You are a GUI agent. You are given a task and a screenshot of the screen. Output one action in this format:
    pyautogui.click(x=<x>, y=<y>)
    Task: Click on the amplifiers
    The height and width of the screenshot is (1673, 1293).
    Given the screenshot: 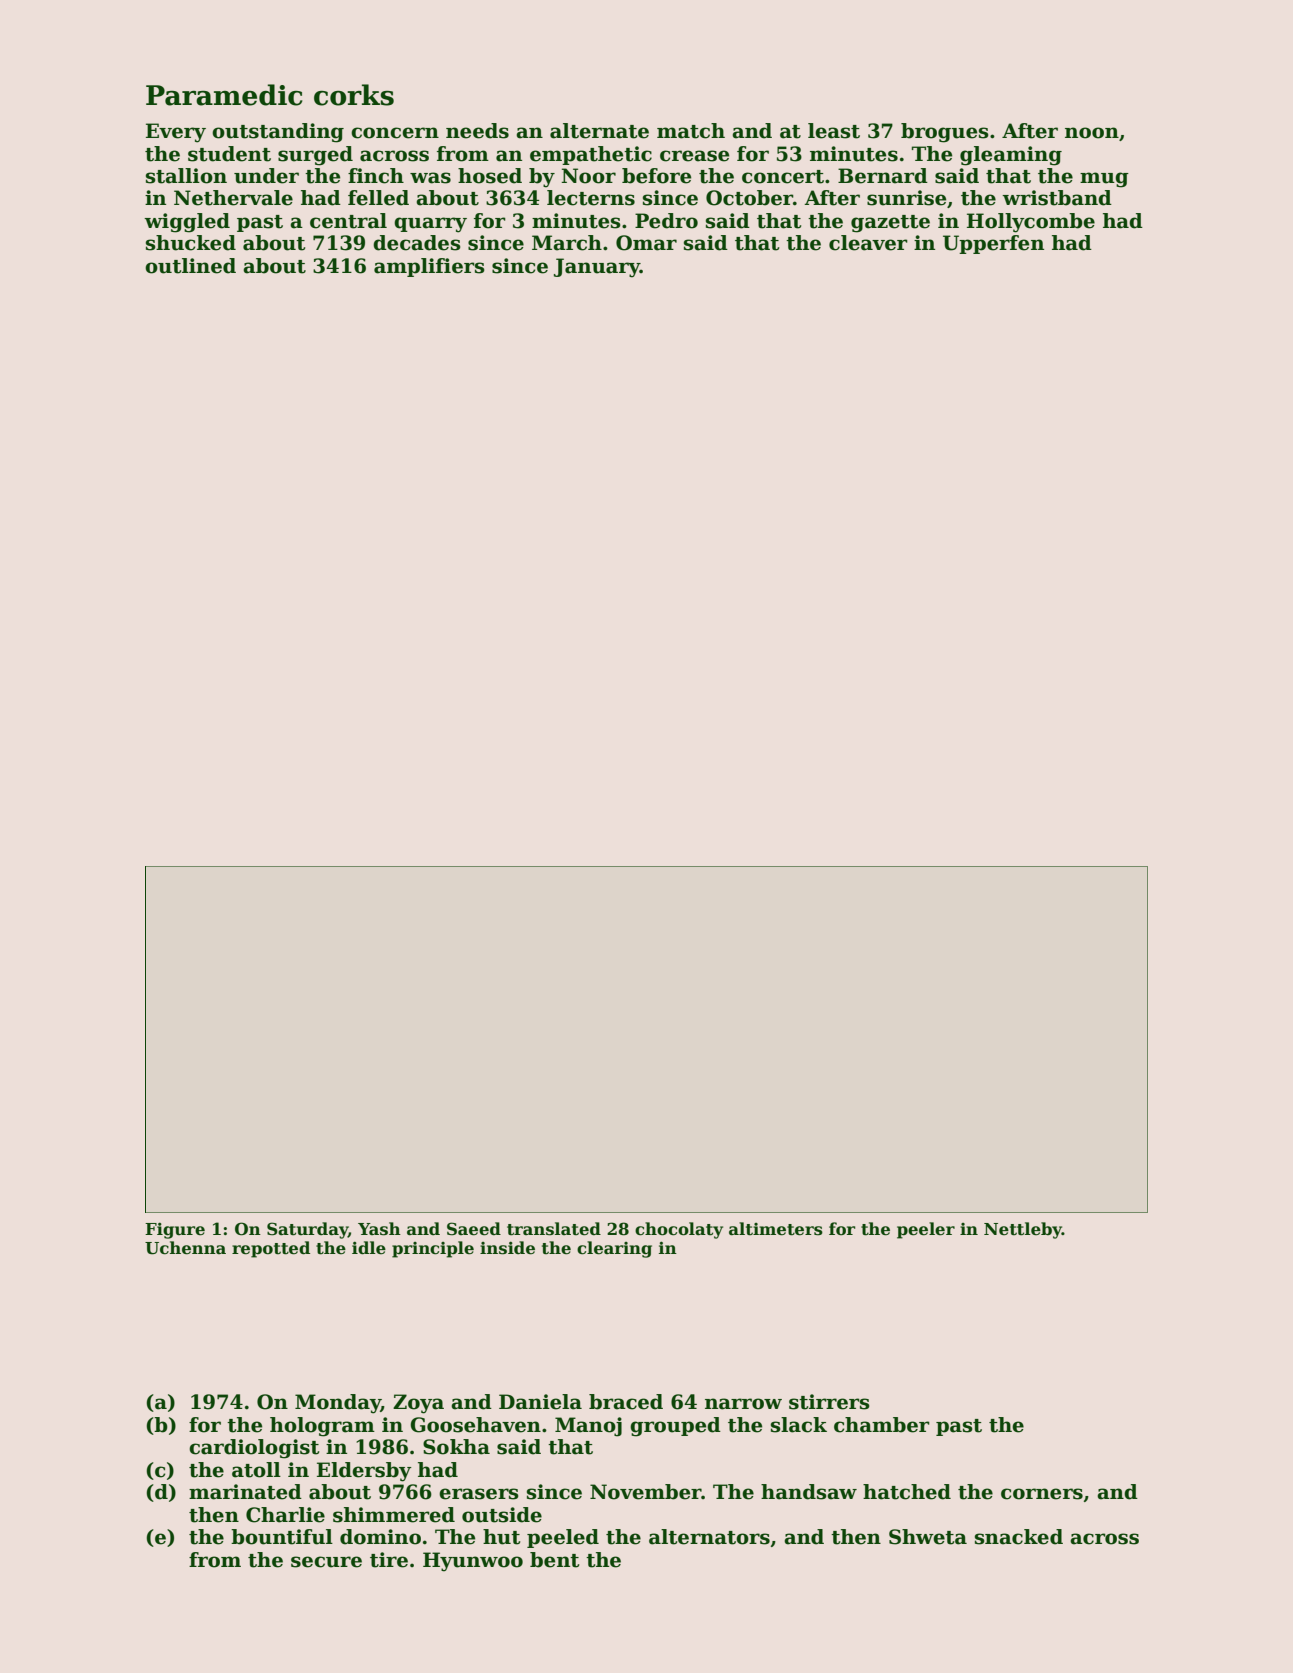 What is the action you would take?
    pyautogui.click(x=429, y=267)
